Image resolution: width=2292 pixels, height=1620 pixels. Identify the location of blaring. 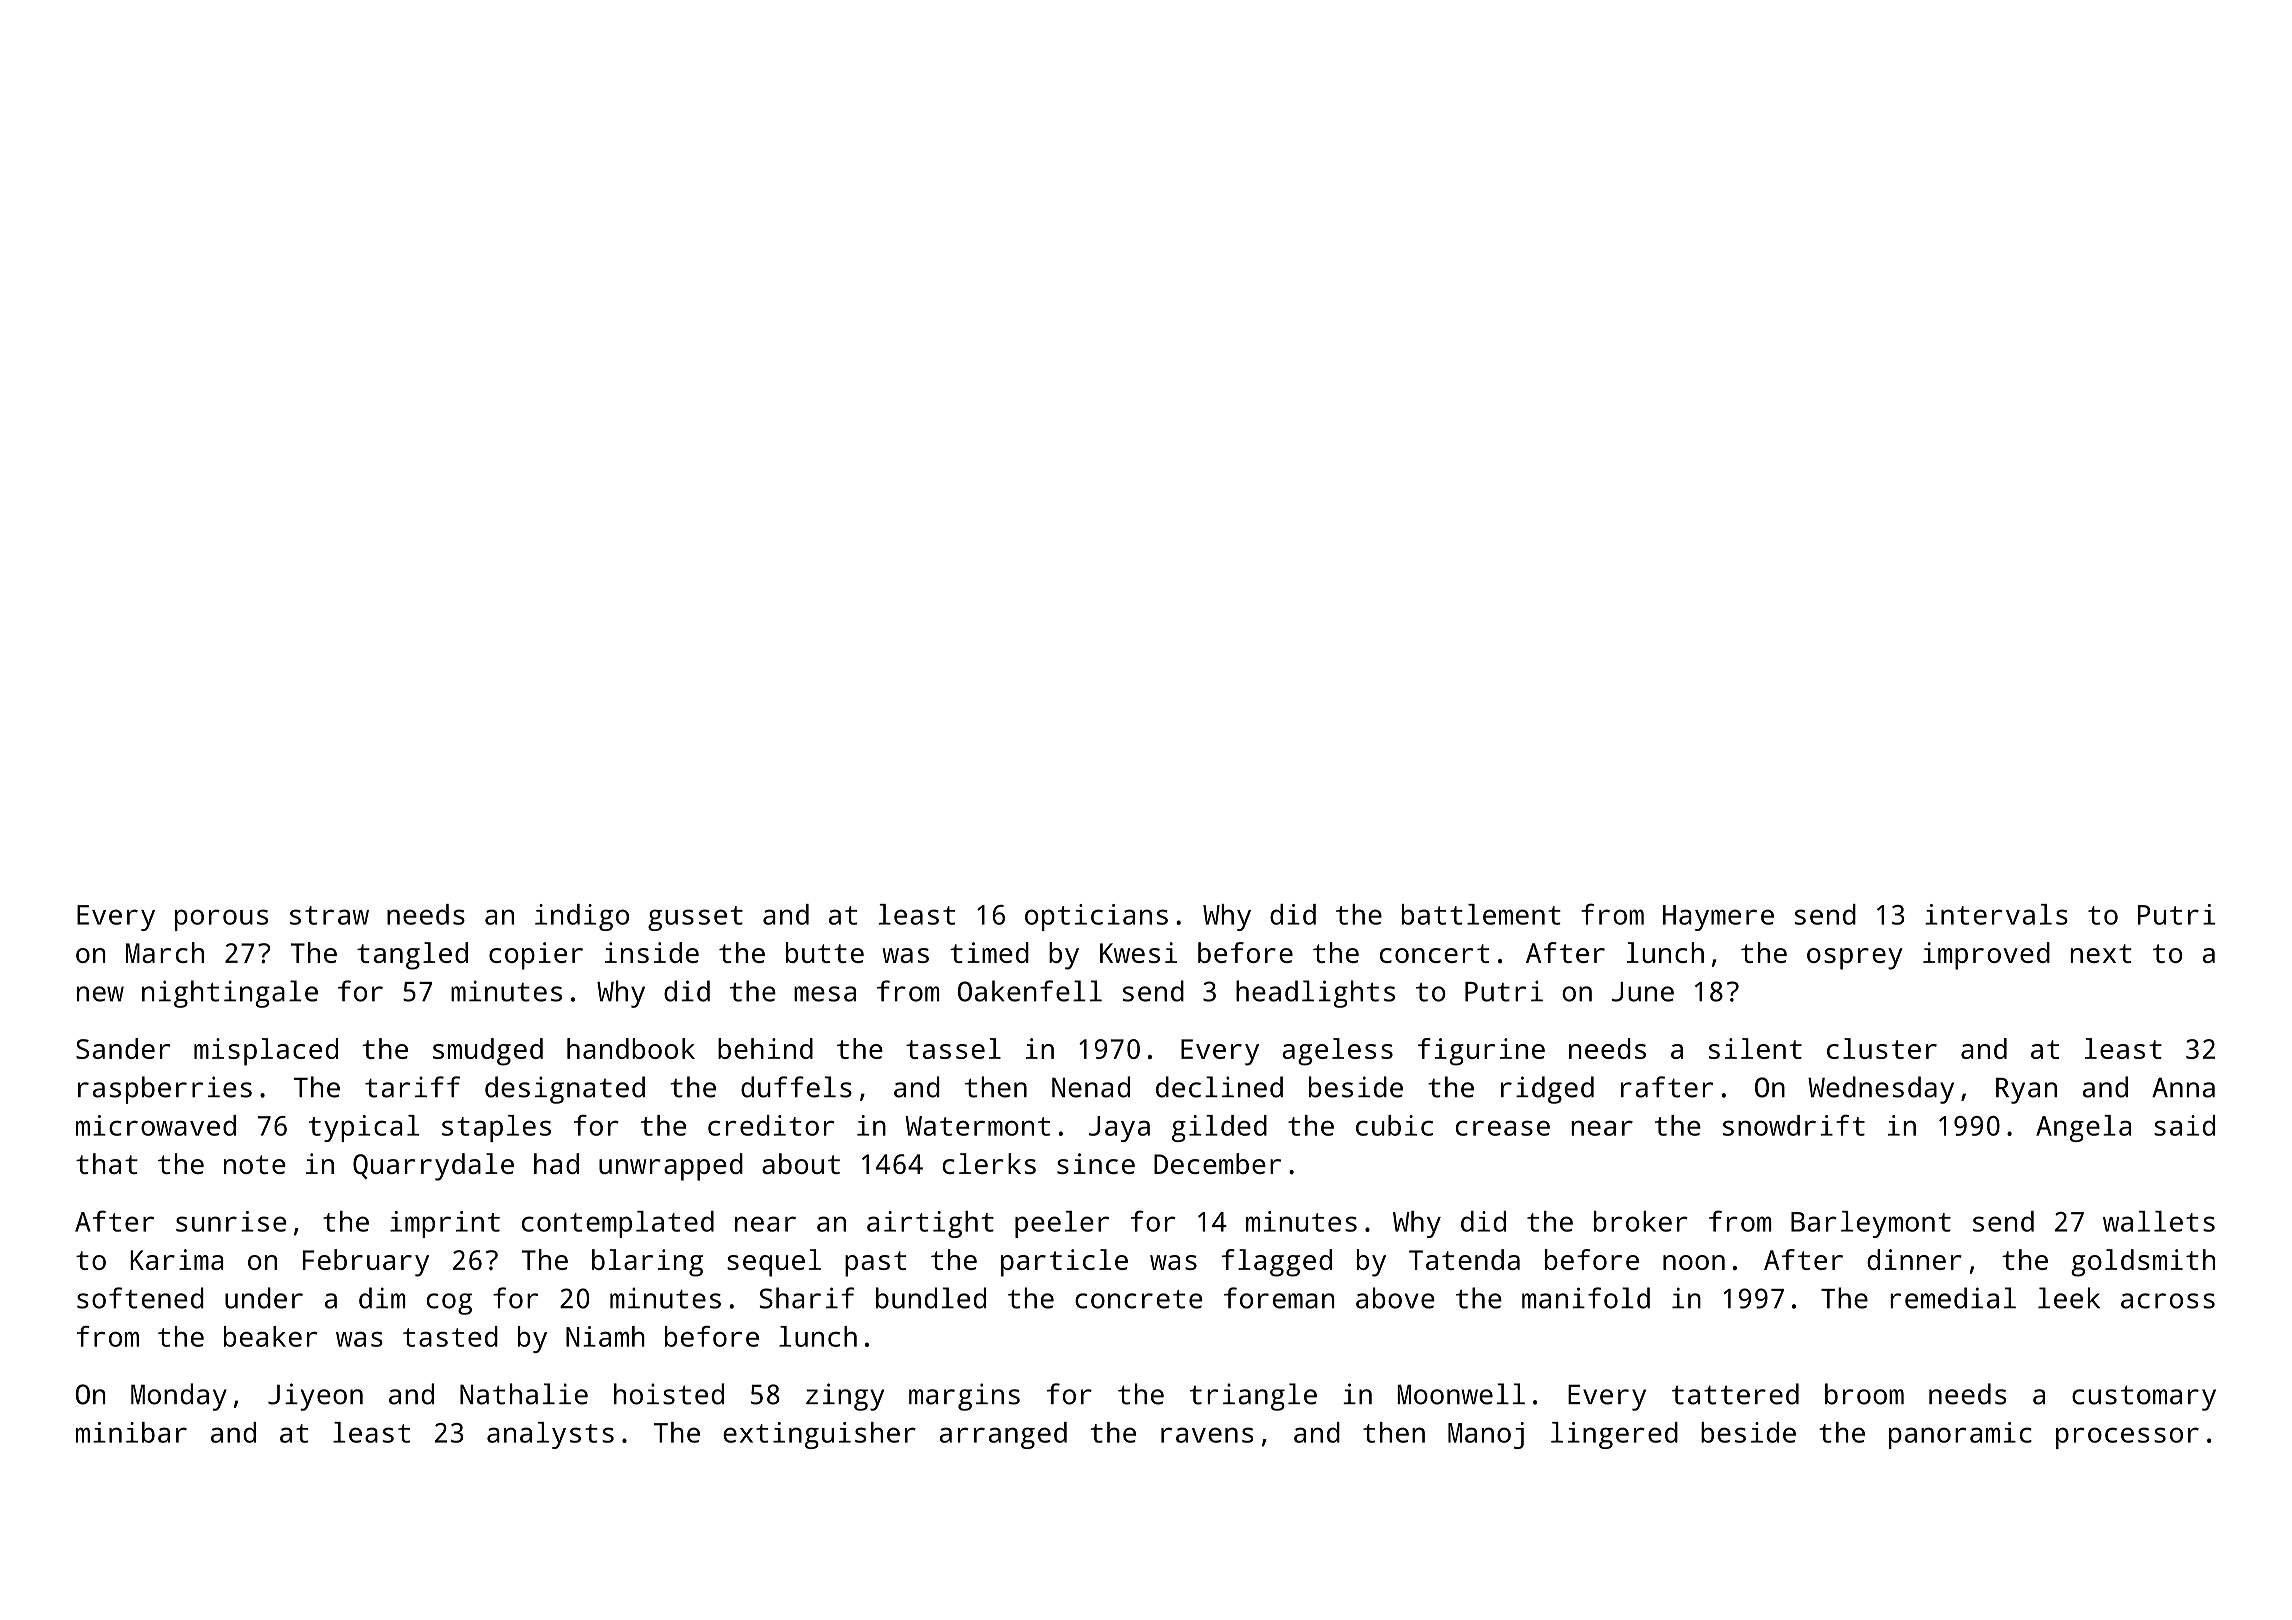
(647, 1263).
